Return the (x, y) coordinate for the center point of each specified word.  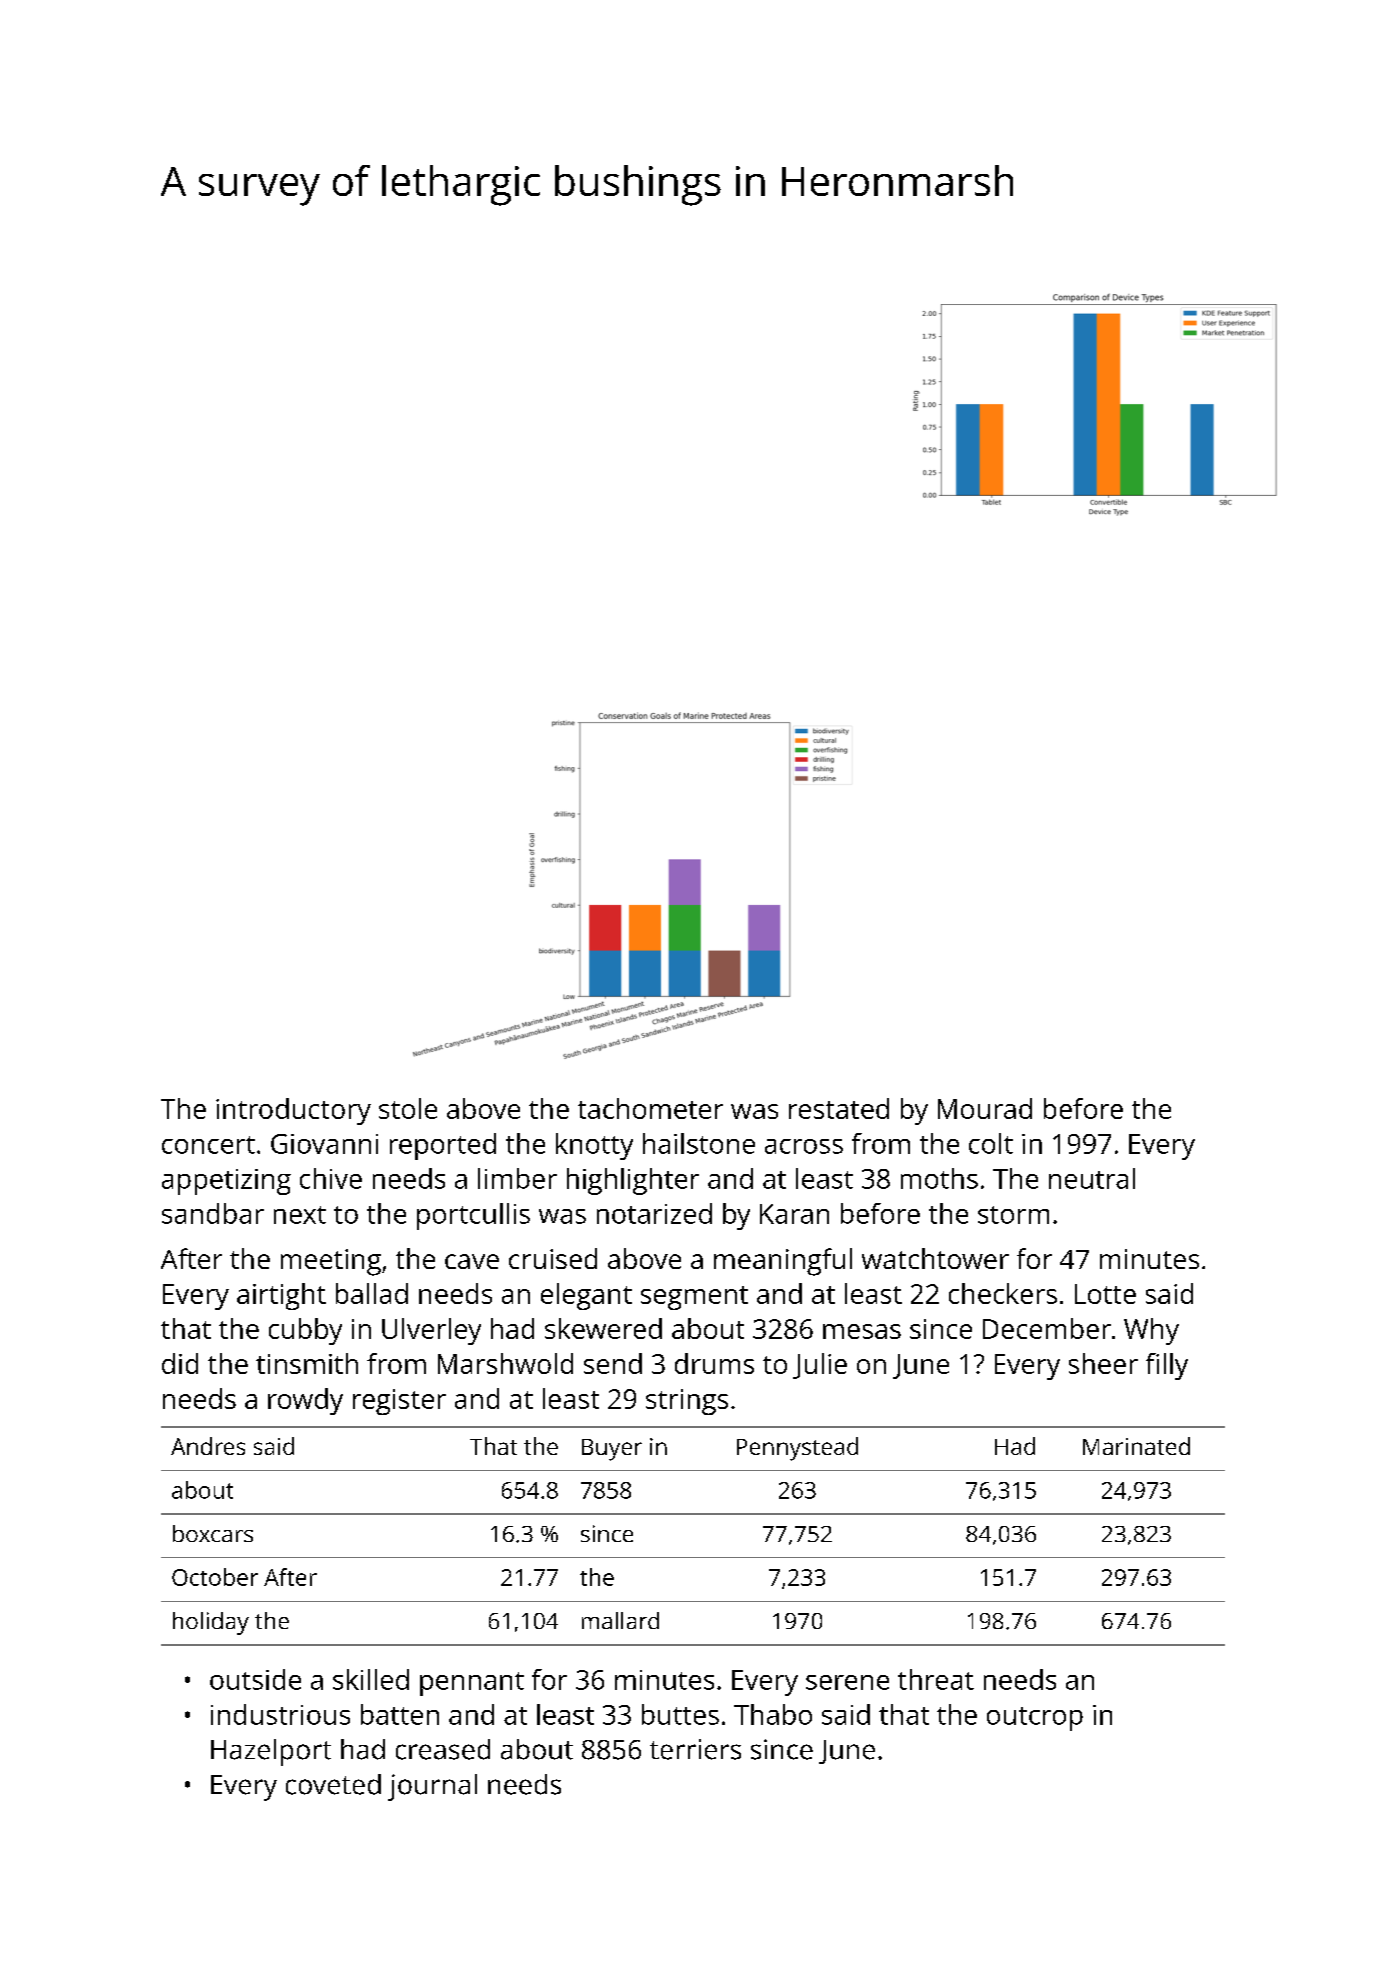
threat (936, 1679)
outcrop (1035, 1719)
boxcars (213, 1533)
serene (847, 1682)
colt (991, 1143)
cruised (553, 1258)
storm (1013, 1215)
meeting (331, 1262)
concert (208, 1145)
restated (839, 1108)
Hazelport (271, 1752)
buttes (680, 1714)
